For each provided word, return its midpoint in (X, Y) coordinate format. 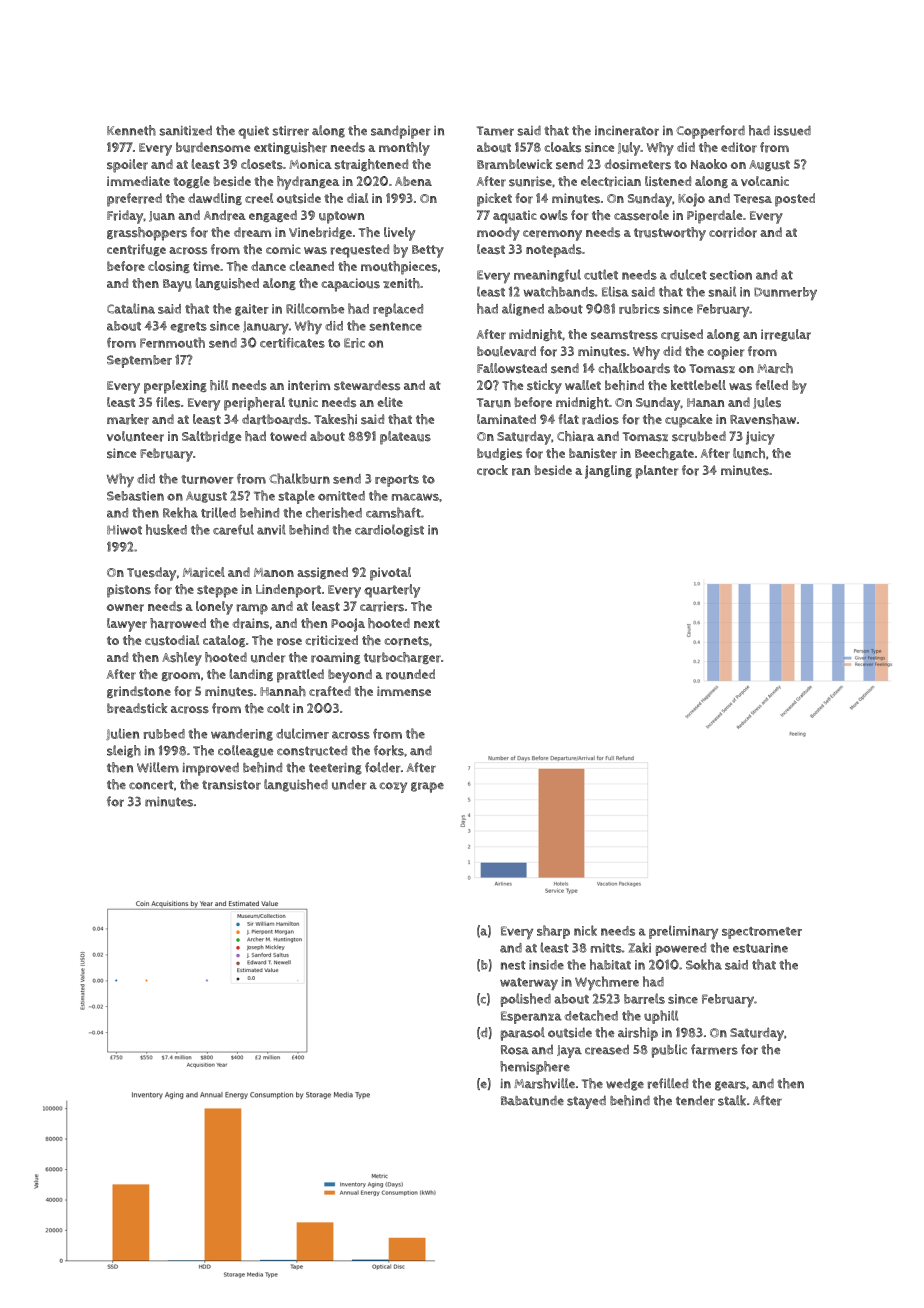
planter (657, 472)
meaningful (547, 275)
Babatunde (532, 1100)
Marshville (544, 1083)
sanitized (185, 131)
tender (695, 1101)
